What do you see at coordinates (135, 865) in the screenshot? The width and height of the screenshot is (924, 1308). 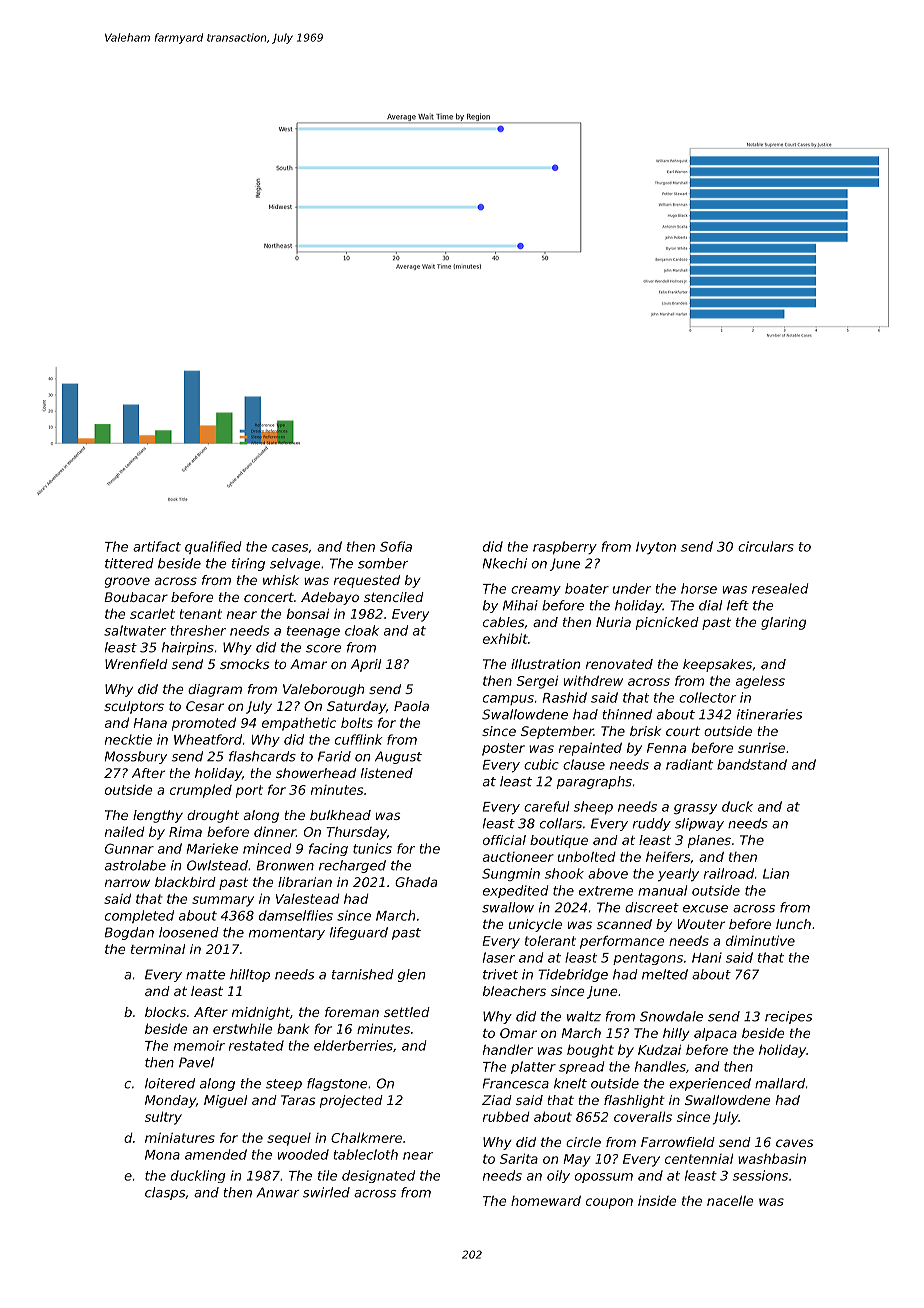 I see `astrolabe` at bounding box center [135, 865].
